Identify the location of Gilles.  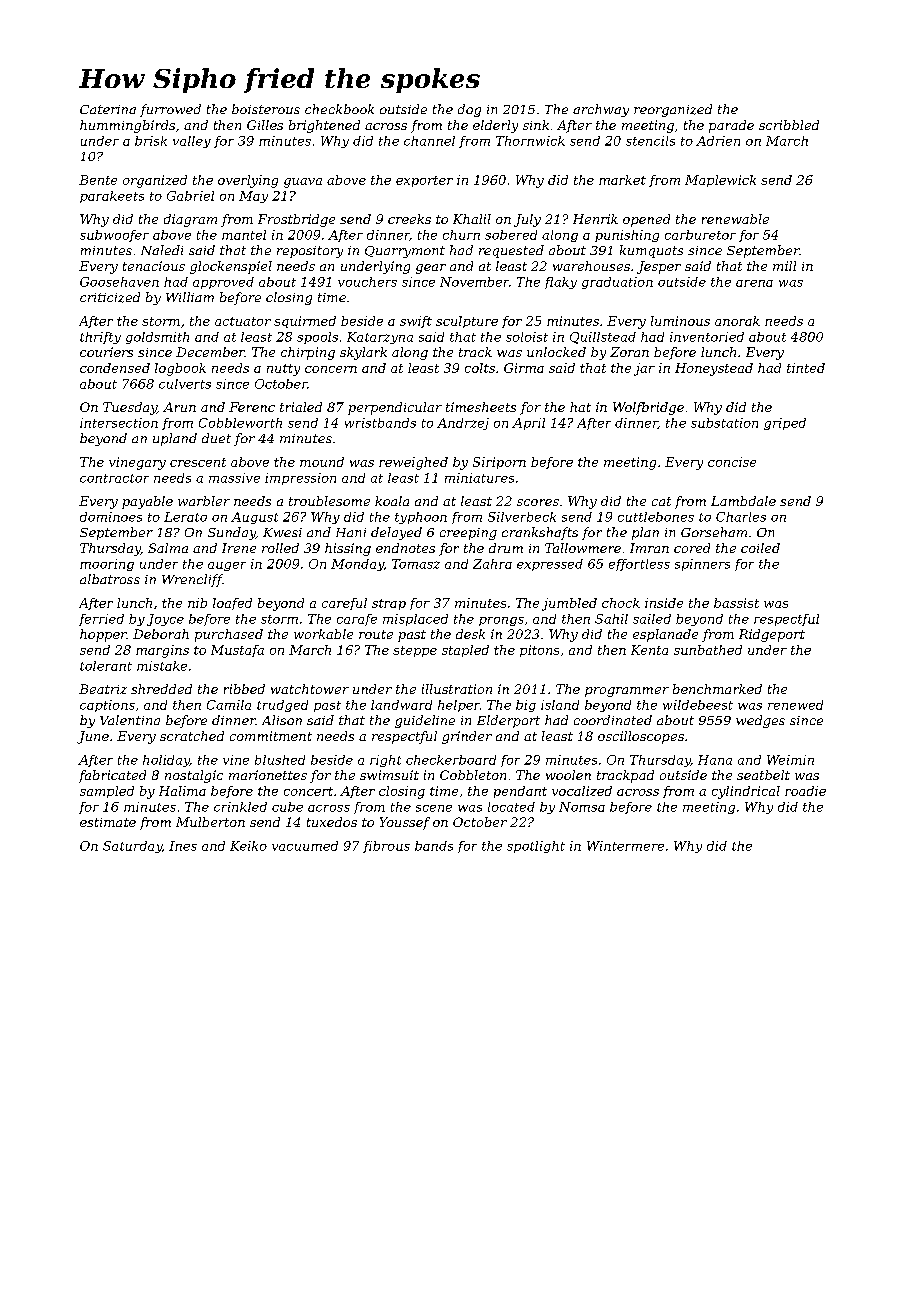
(265, 125).
